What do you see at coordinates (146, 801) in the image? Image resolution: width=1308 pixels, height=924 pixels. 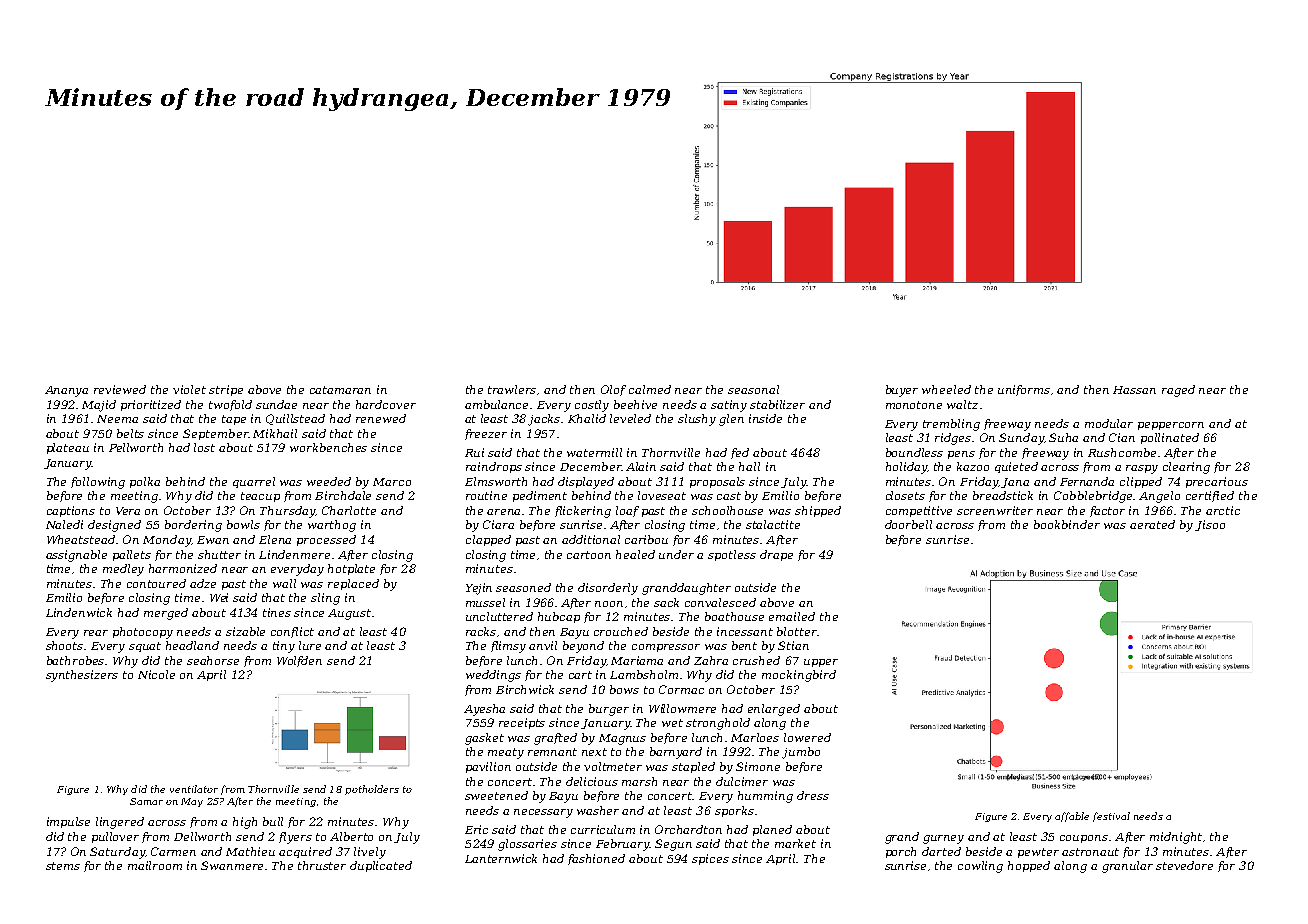 I see `Samar` at bounding box center [146, 801].
